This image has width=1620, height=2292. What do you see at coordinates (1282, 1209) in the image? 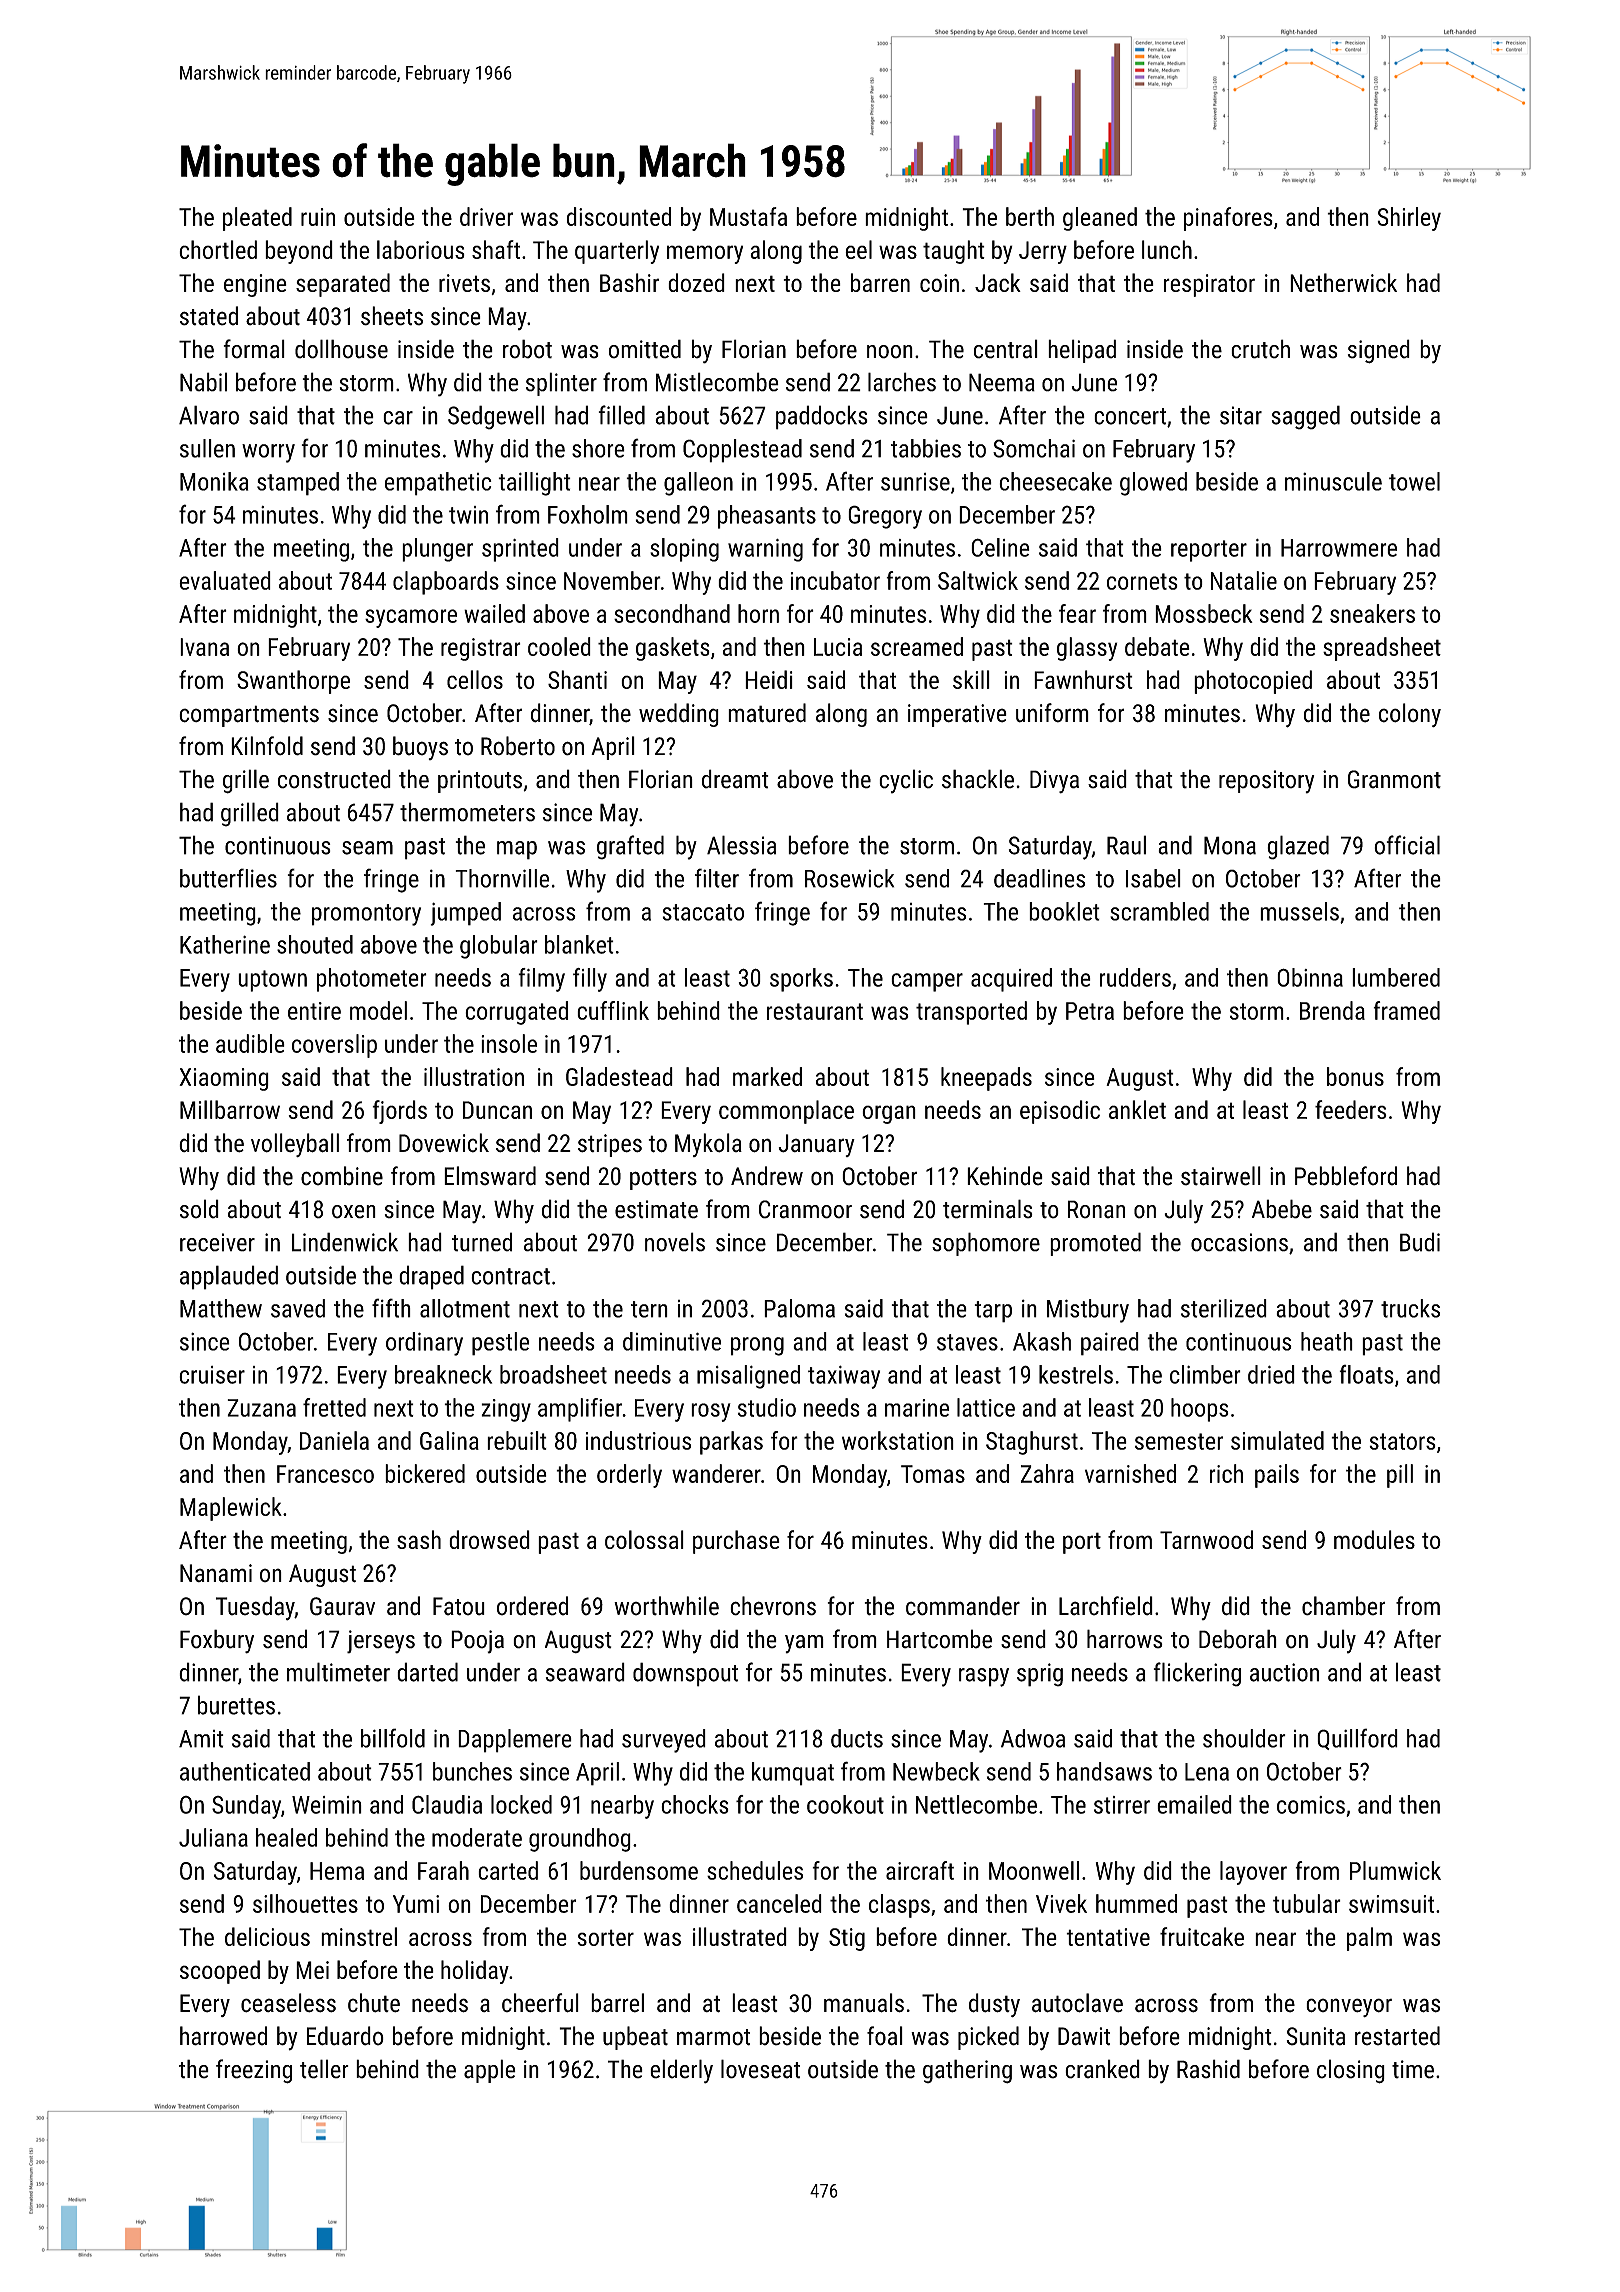
I see `Abebe` at bounding box center [1282, 1209].
